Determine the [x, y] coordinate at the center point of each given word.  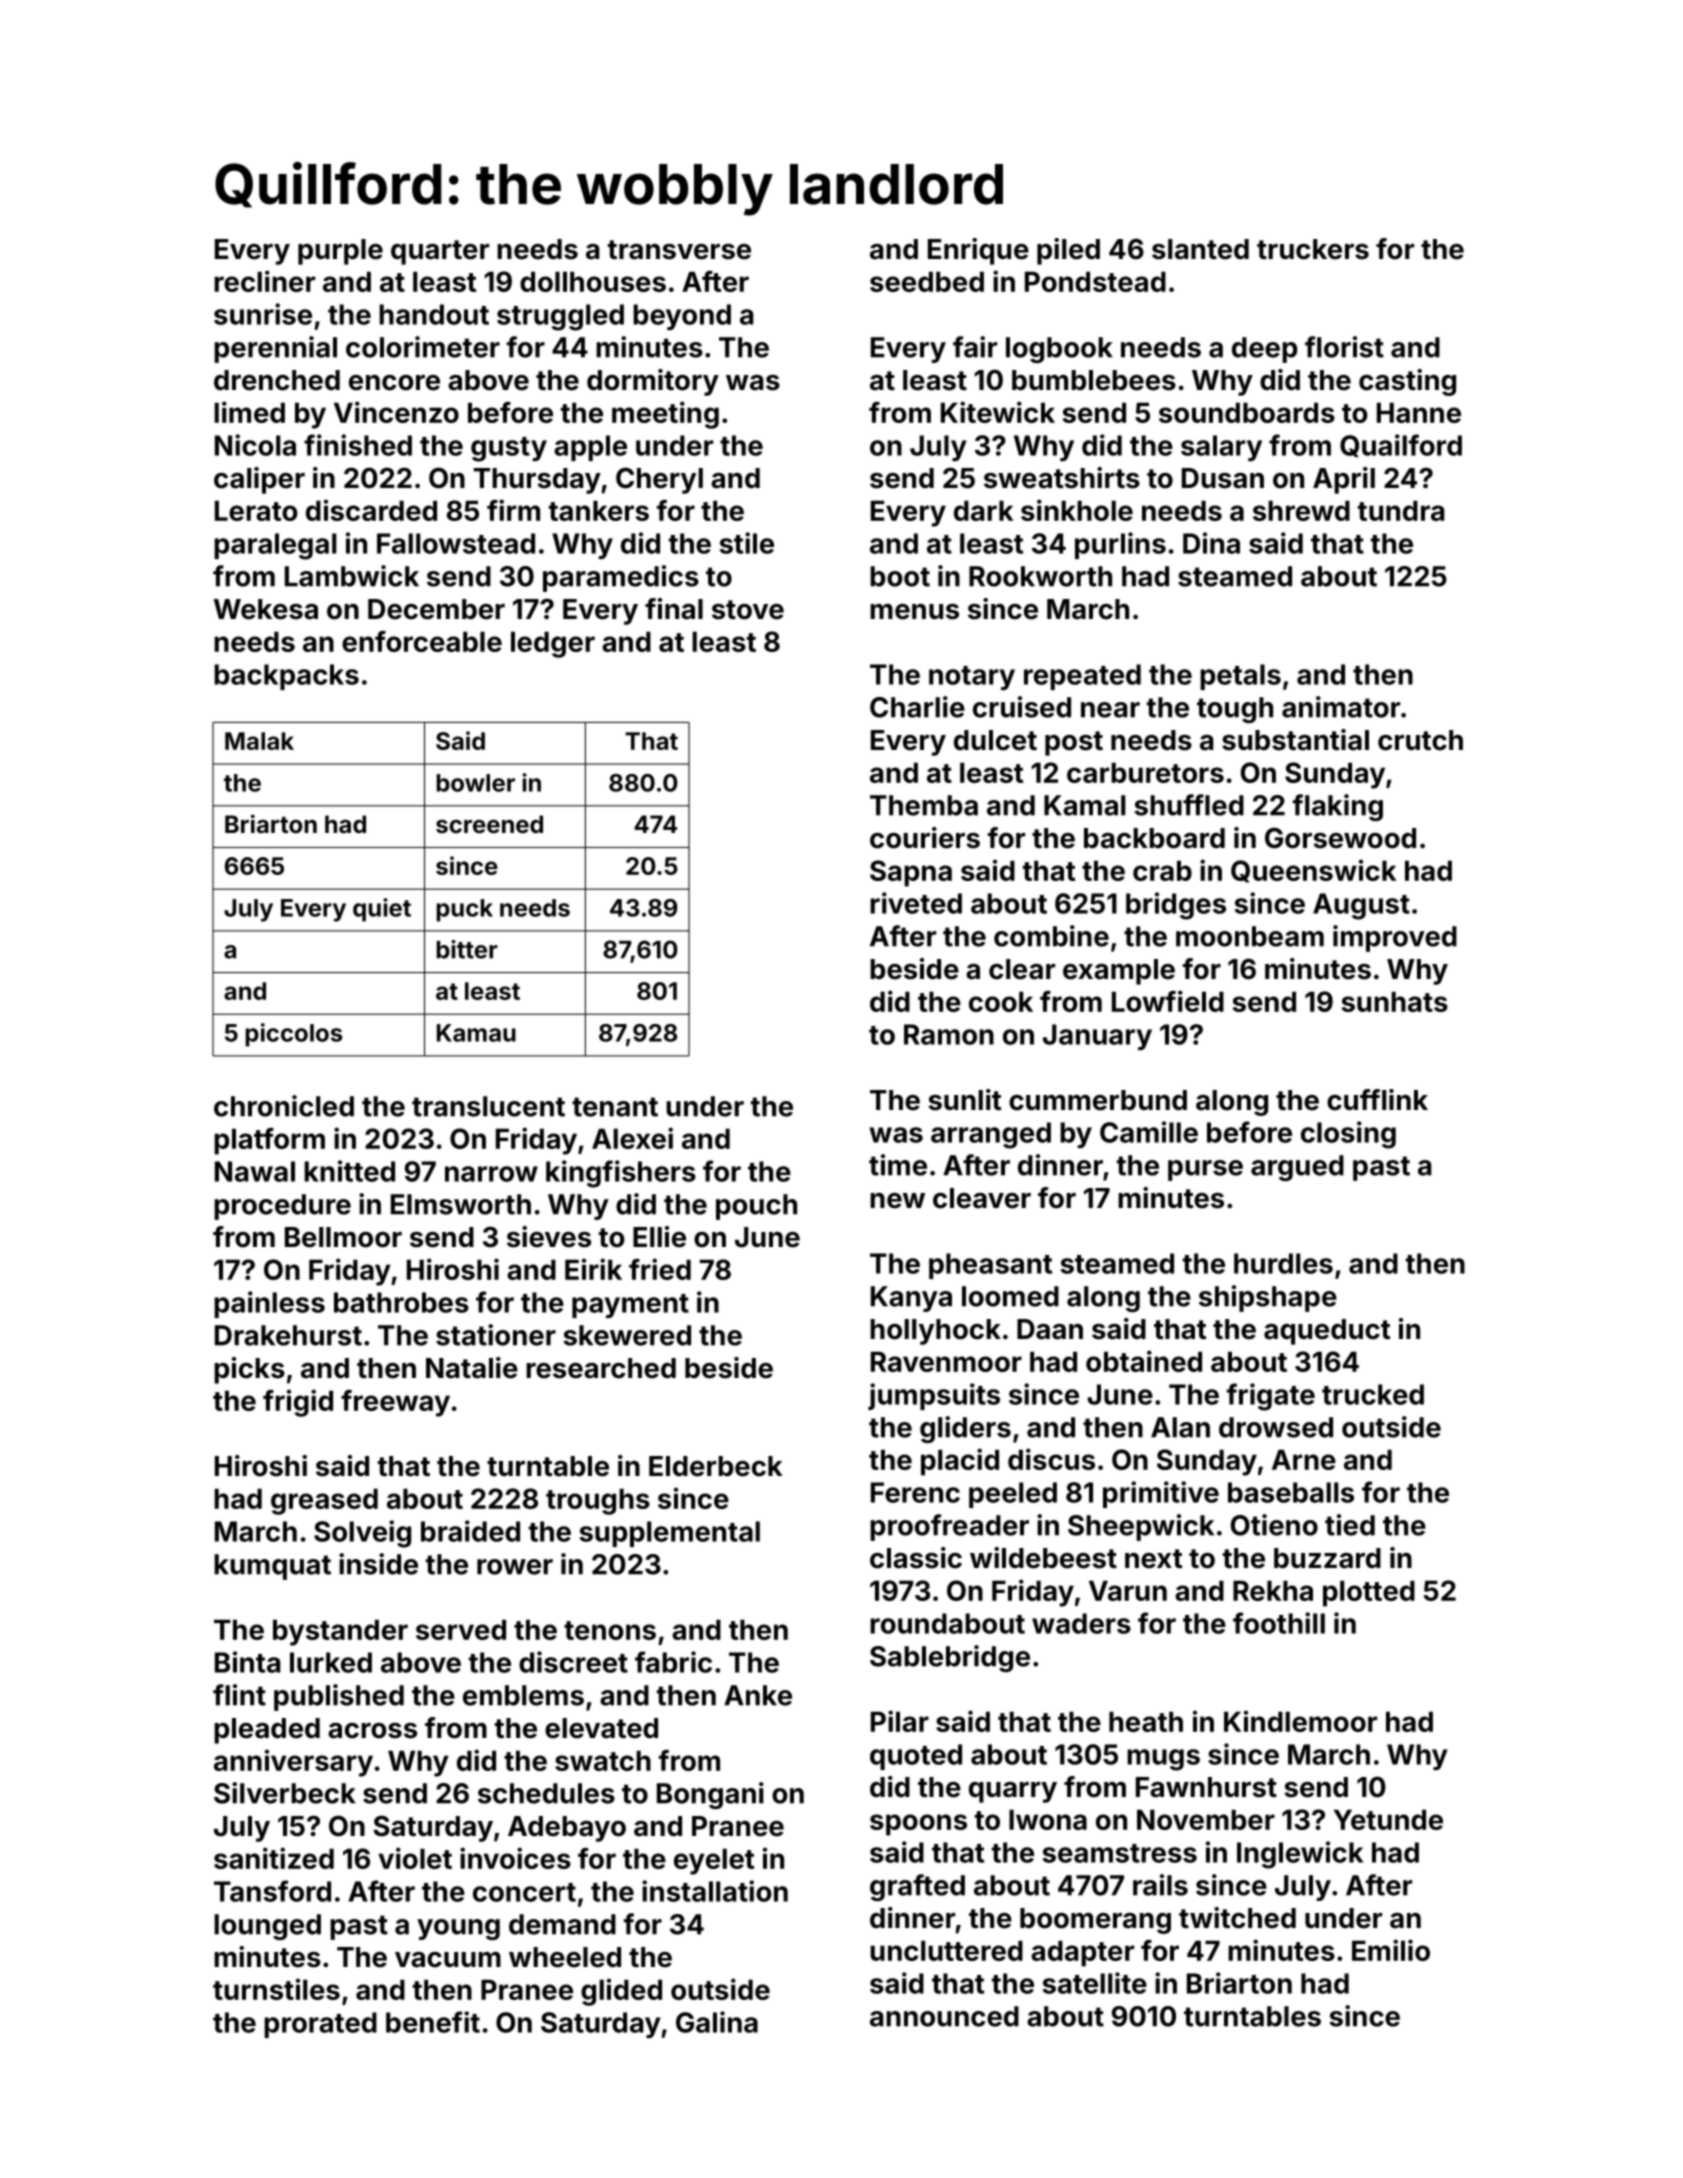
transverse [679, 250]
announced [944, 2016]
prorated [320, 2025]
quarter [440, 252]
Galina [717, 2022]
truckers [1313, 249]
